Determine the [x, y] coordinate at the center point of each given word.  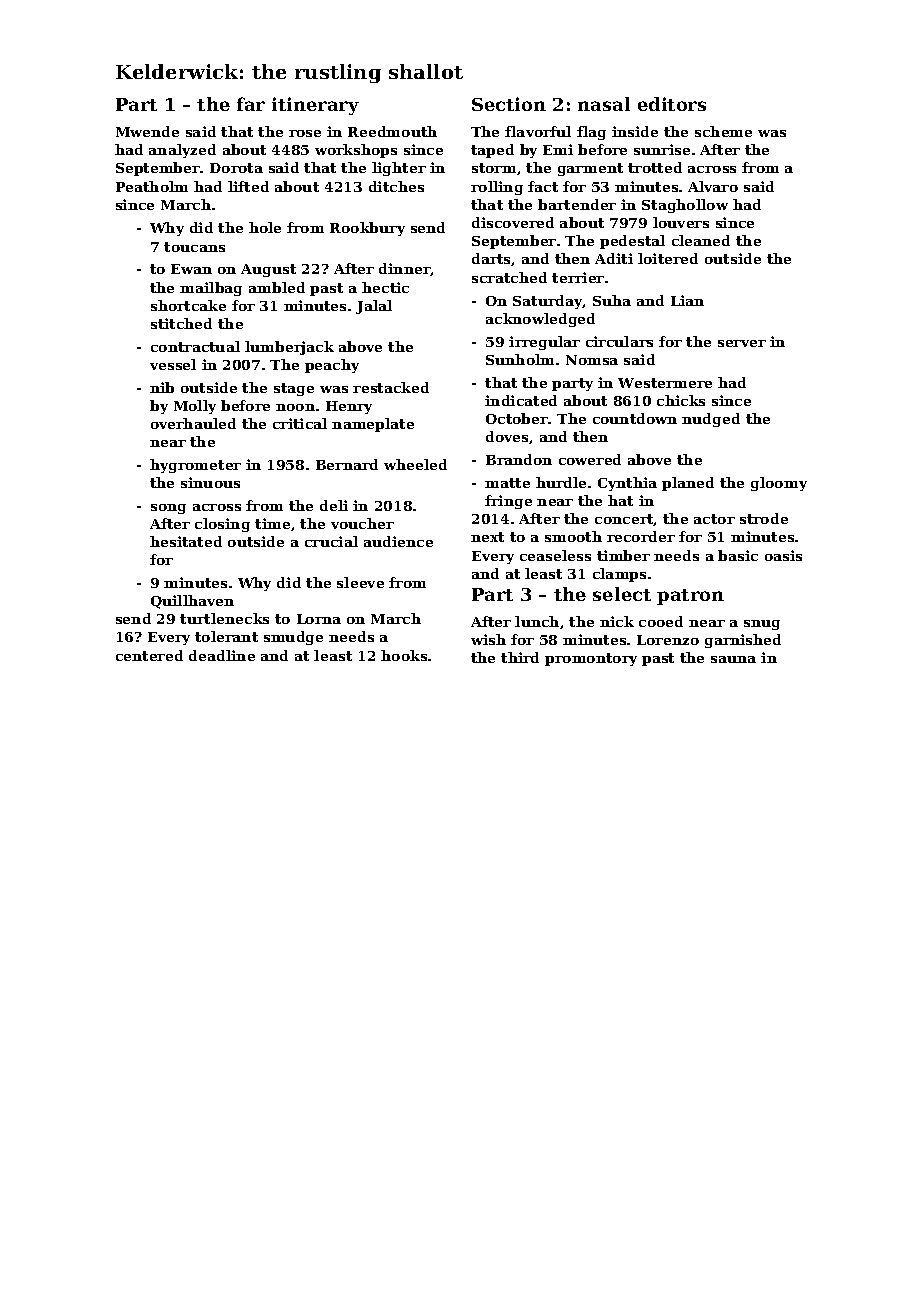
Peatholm [152, 186]
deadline [222, 655]
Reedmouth [392, 131]
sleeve [360, 582]
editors [672, 104]
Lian [687, 300]
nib [162, 387]
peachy [332, 366]
